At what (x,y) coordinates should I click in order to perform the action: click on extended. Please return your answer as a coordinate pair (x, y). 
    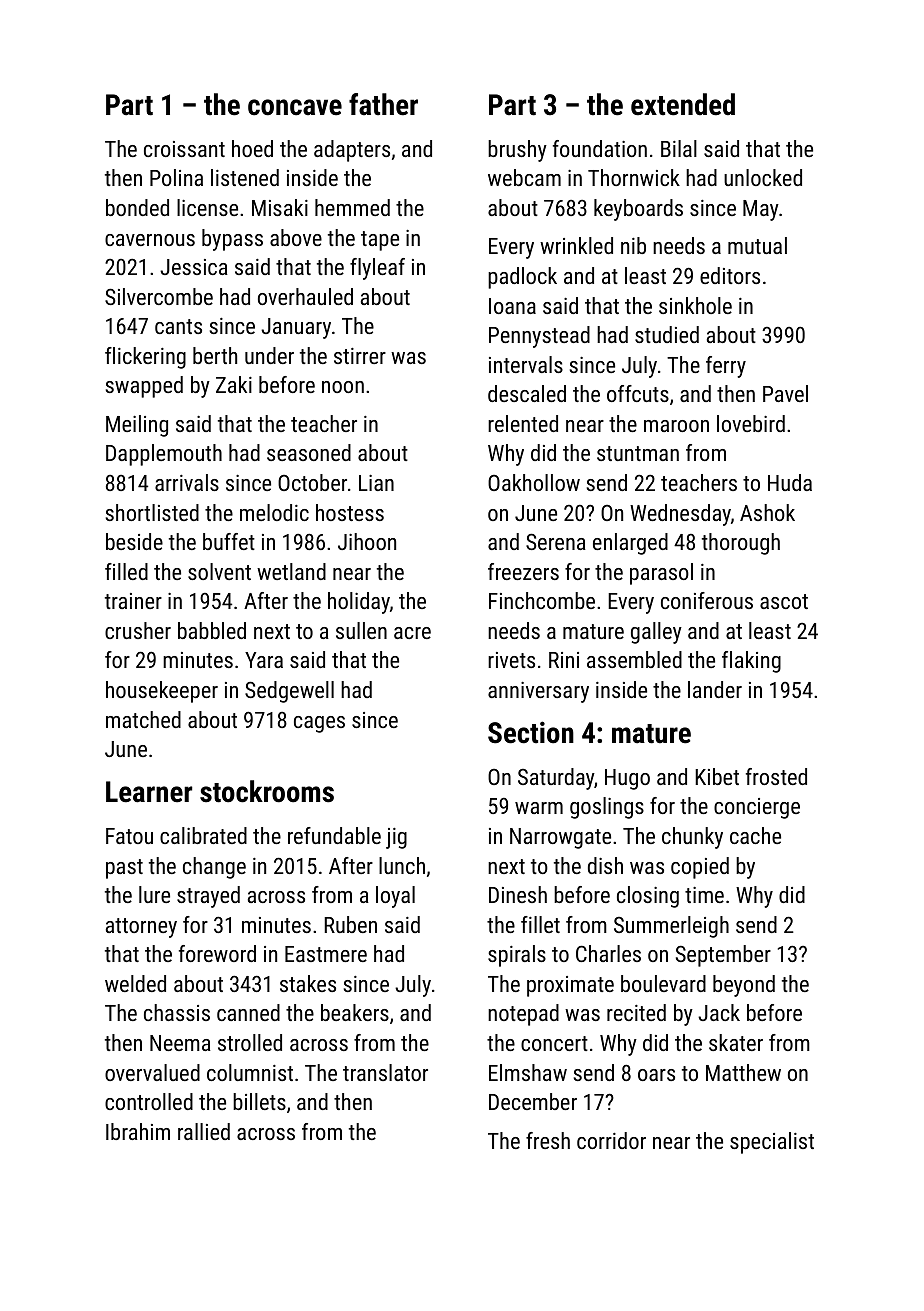
    Looking at the image, I should click on (683, 104).
